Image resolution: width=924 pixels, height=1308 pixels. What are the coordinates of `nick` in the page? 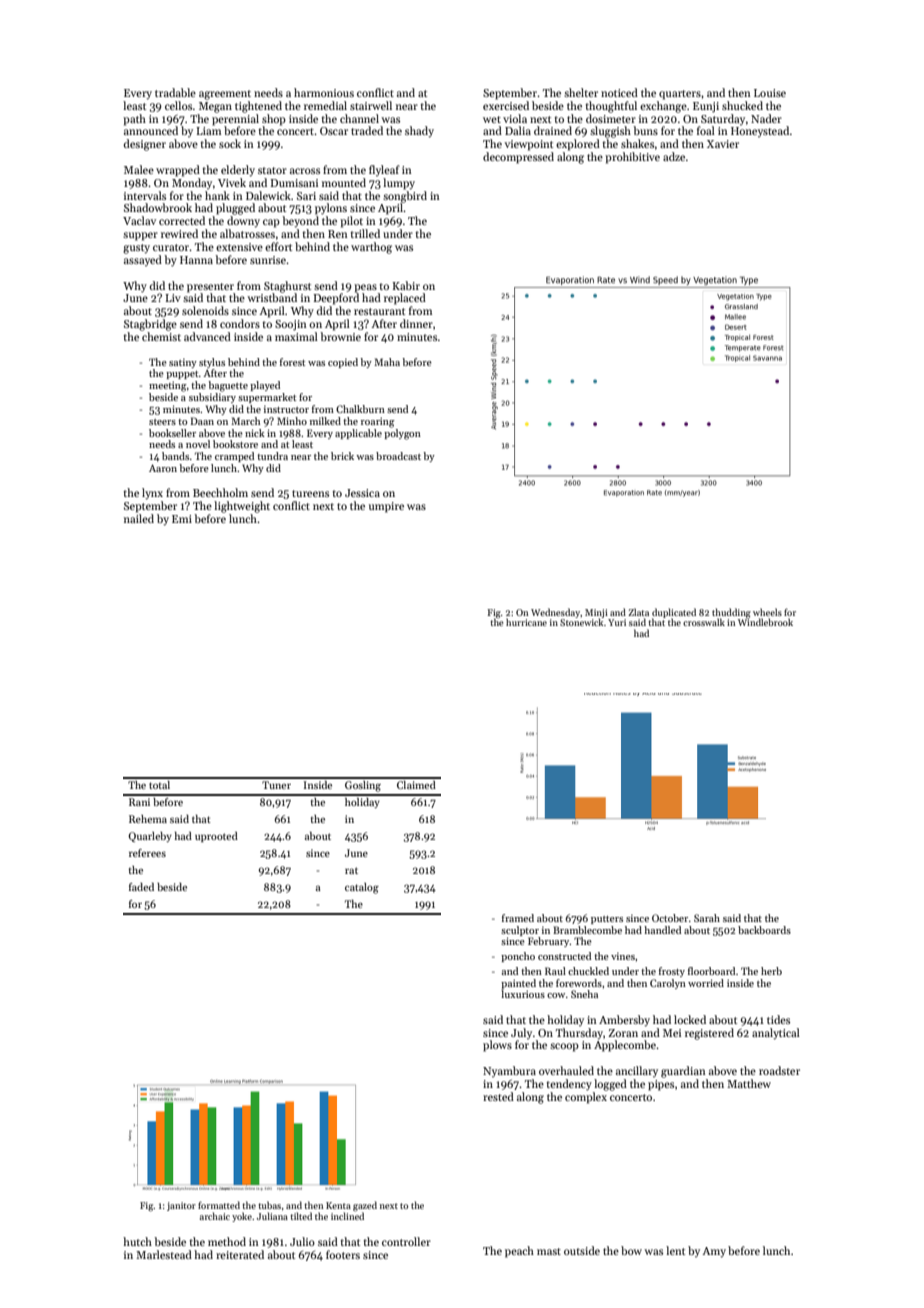 It's located at (255, 433).
